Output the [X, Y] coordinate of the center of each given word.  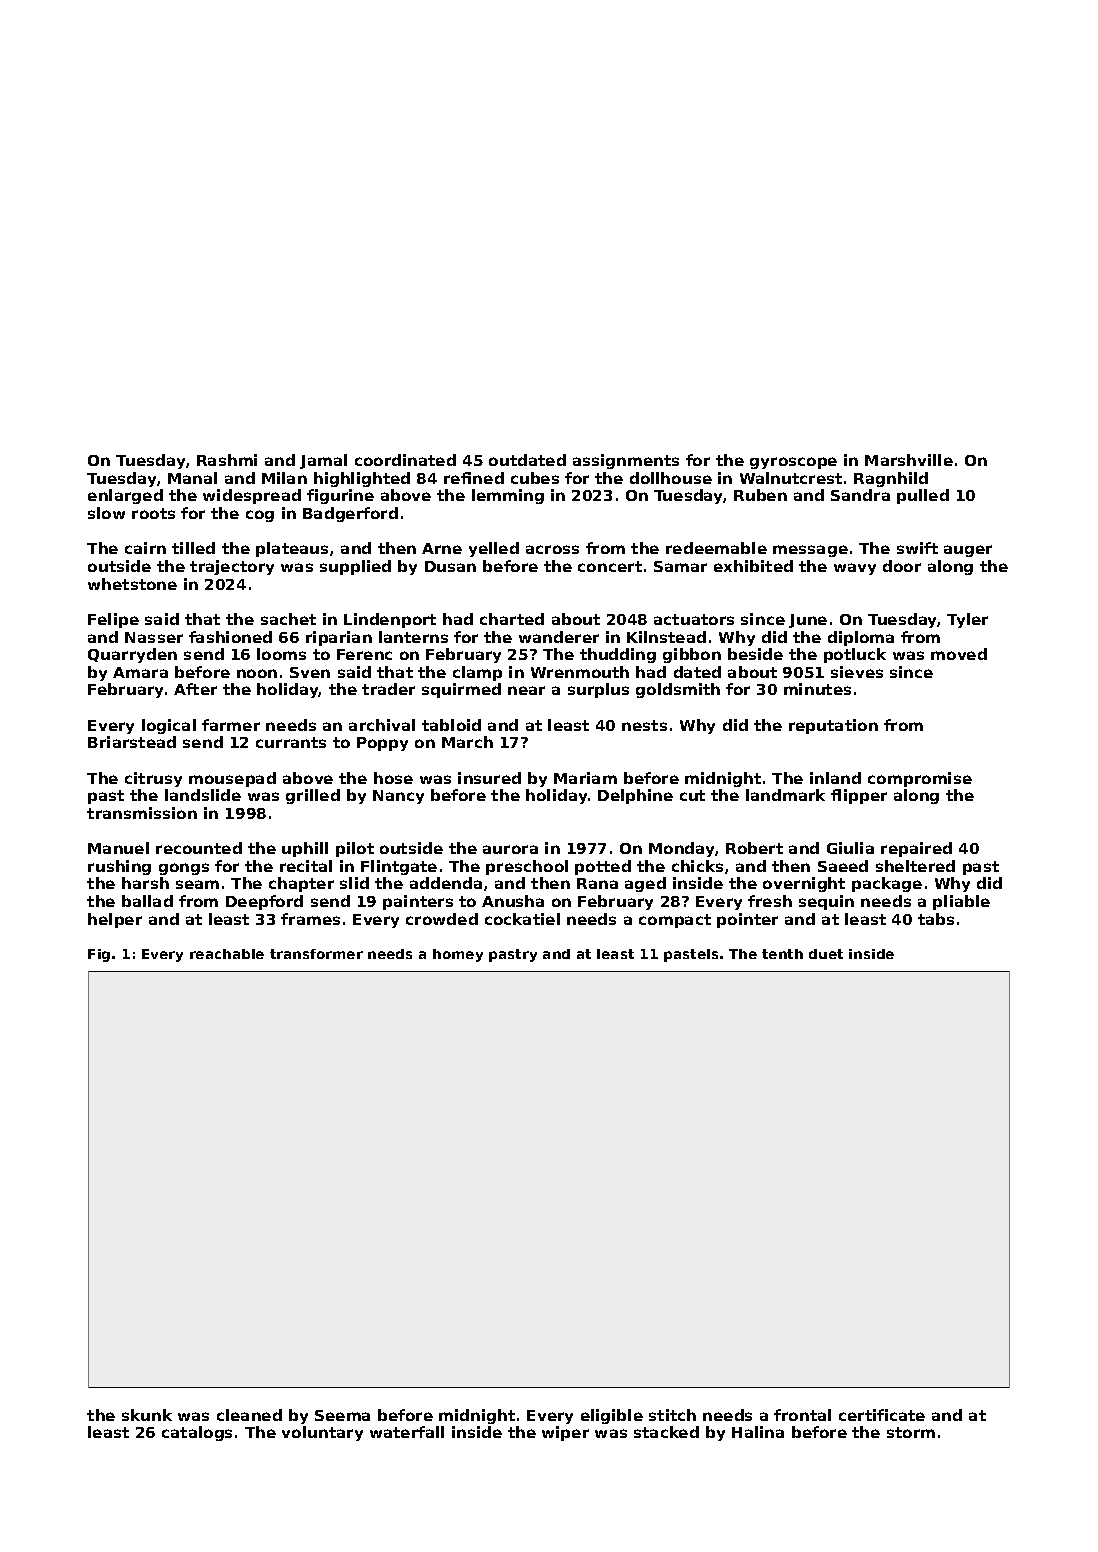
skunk [147, 1415]
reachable [227, 954]
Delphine [635, 796]
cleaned [249, 1415]
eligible [612, 1416]
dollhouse [671, 478]
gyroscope [793, 463]
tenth [782, 954]
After [195, 689]
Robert [754, 848]
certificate [882, 1415]
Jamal [323, 461]
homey [458, 955]
